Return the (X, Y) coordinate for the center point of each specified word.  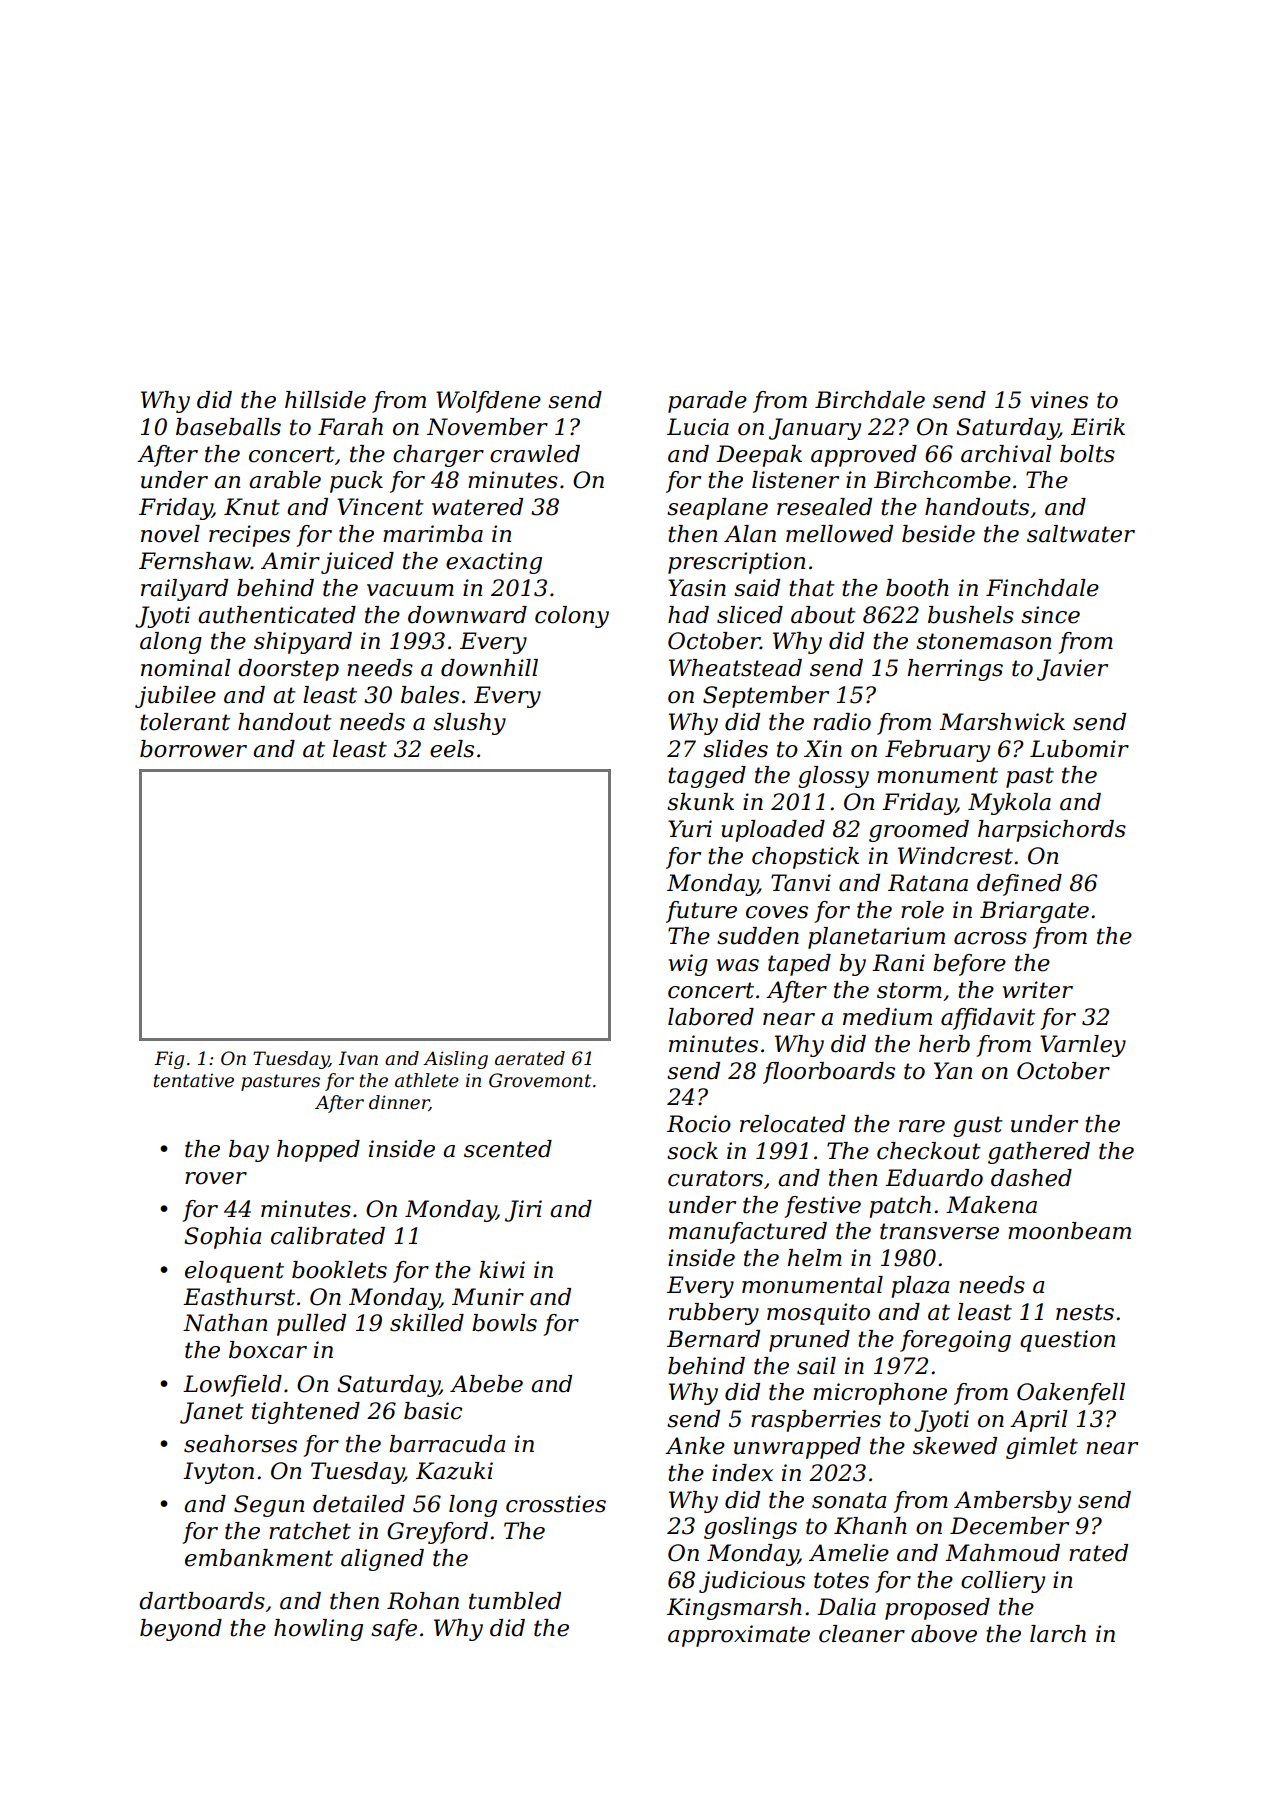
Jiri (523, 1211)
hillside (325, 400)
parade (707, 402)
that (812, 588)
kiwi (502, 1269)
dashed (1031, 1178)
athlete (427, 1080)
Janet (212, 1413)
